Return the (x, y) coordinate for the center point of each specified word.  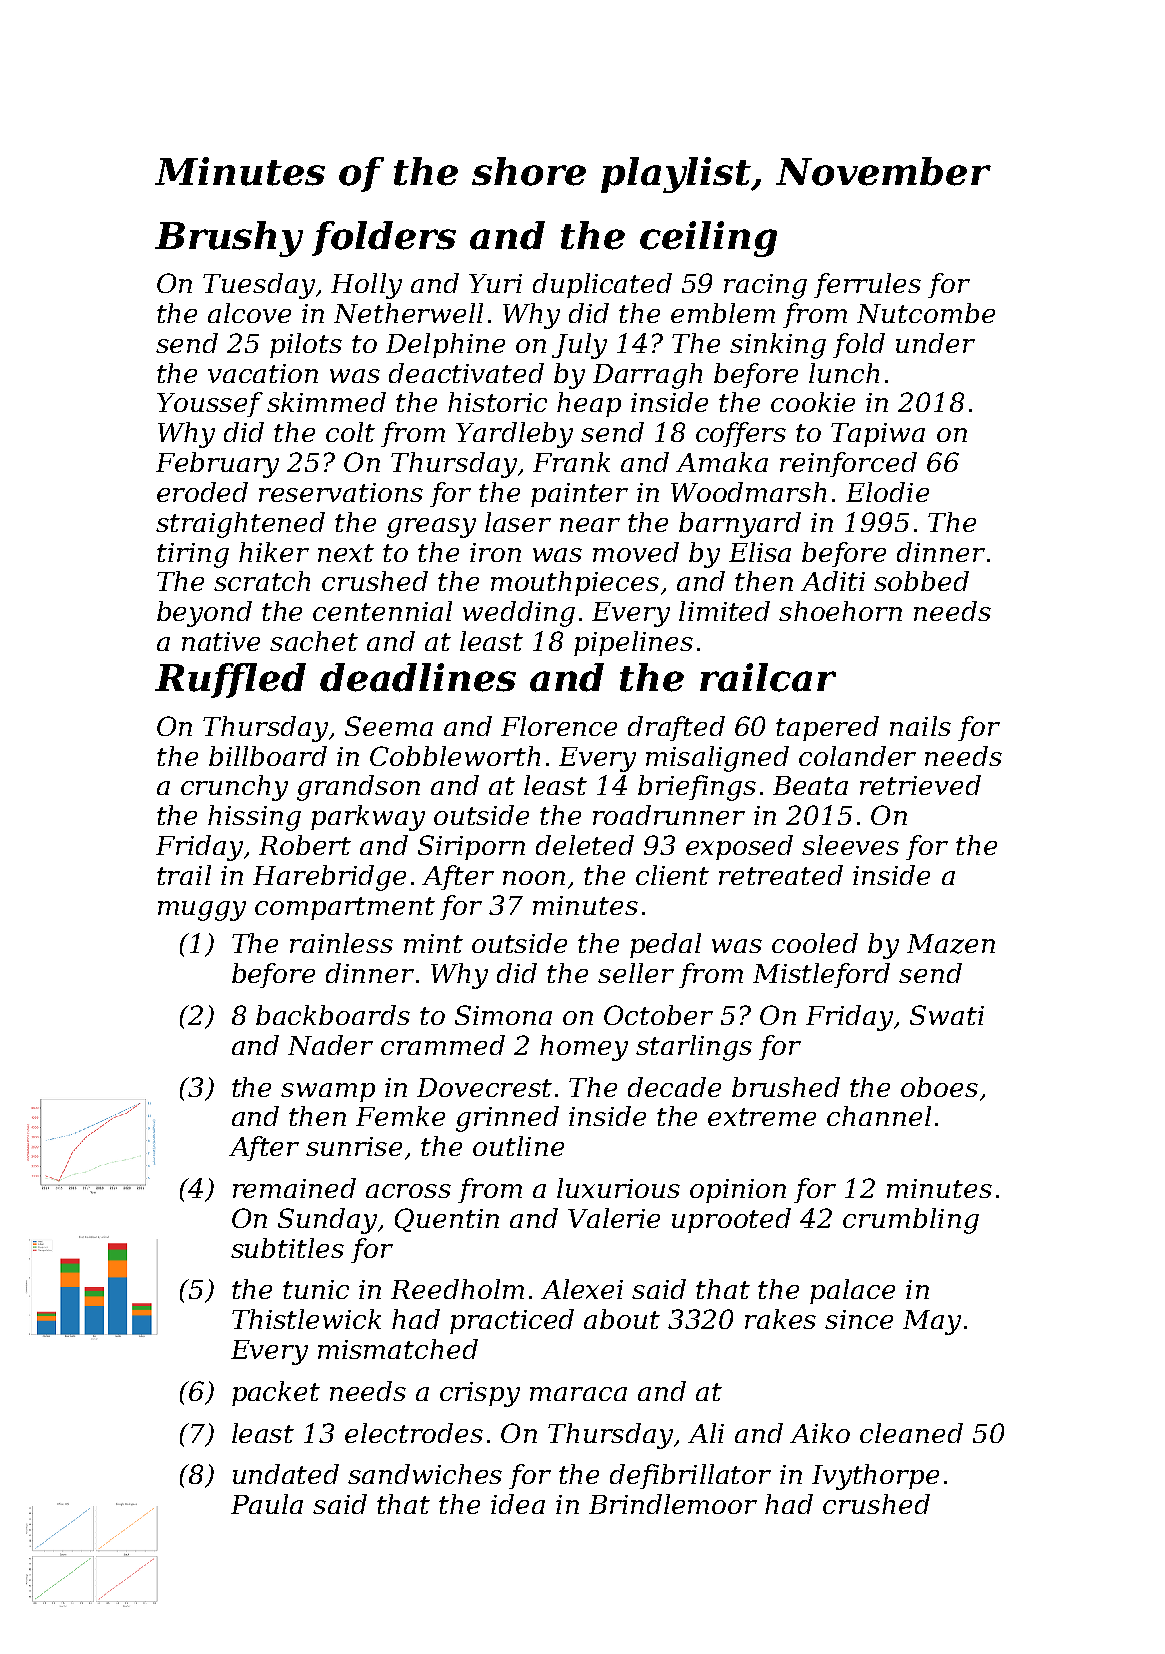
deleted (585, 845)
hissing (254, 818)
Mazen (951, 944)
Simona (503, 1015)
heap (589, 404)
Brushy (229, 239)
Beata (810, 785)
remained (294, 1188)
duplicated (602, 285)
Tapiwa (878, 435)
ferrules (867, 285)
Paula (267, 1504)
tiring (193, 555)
